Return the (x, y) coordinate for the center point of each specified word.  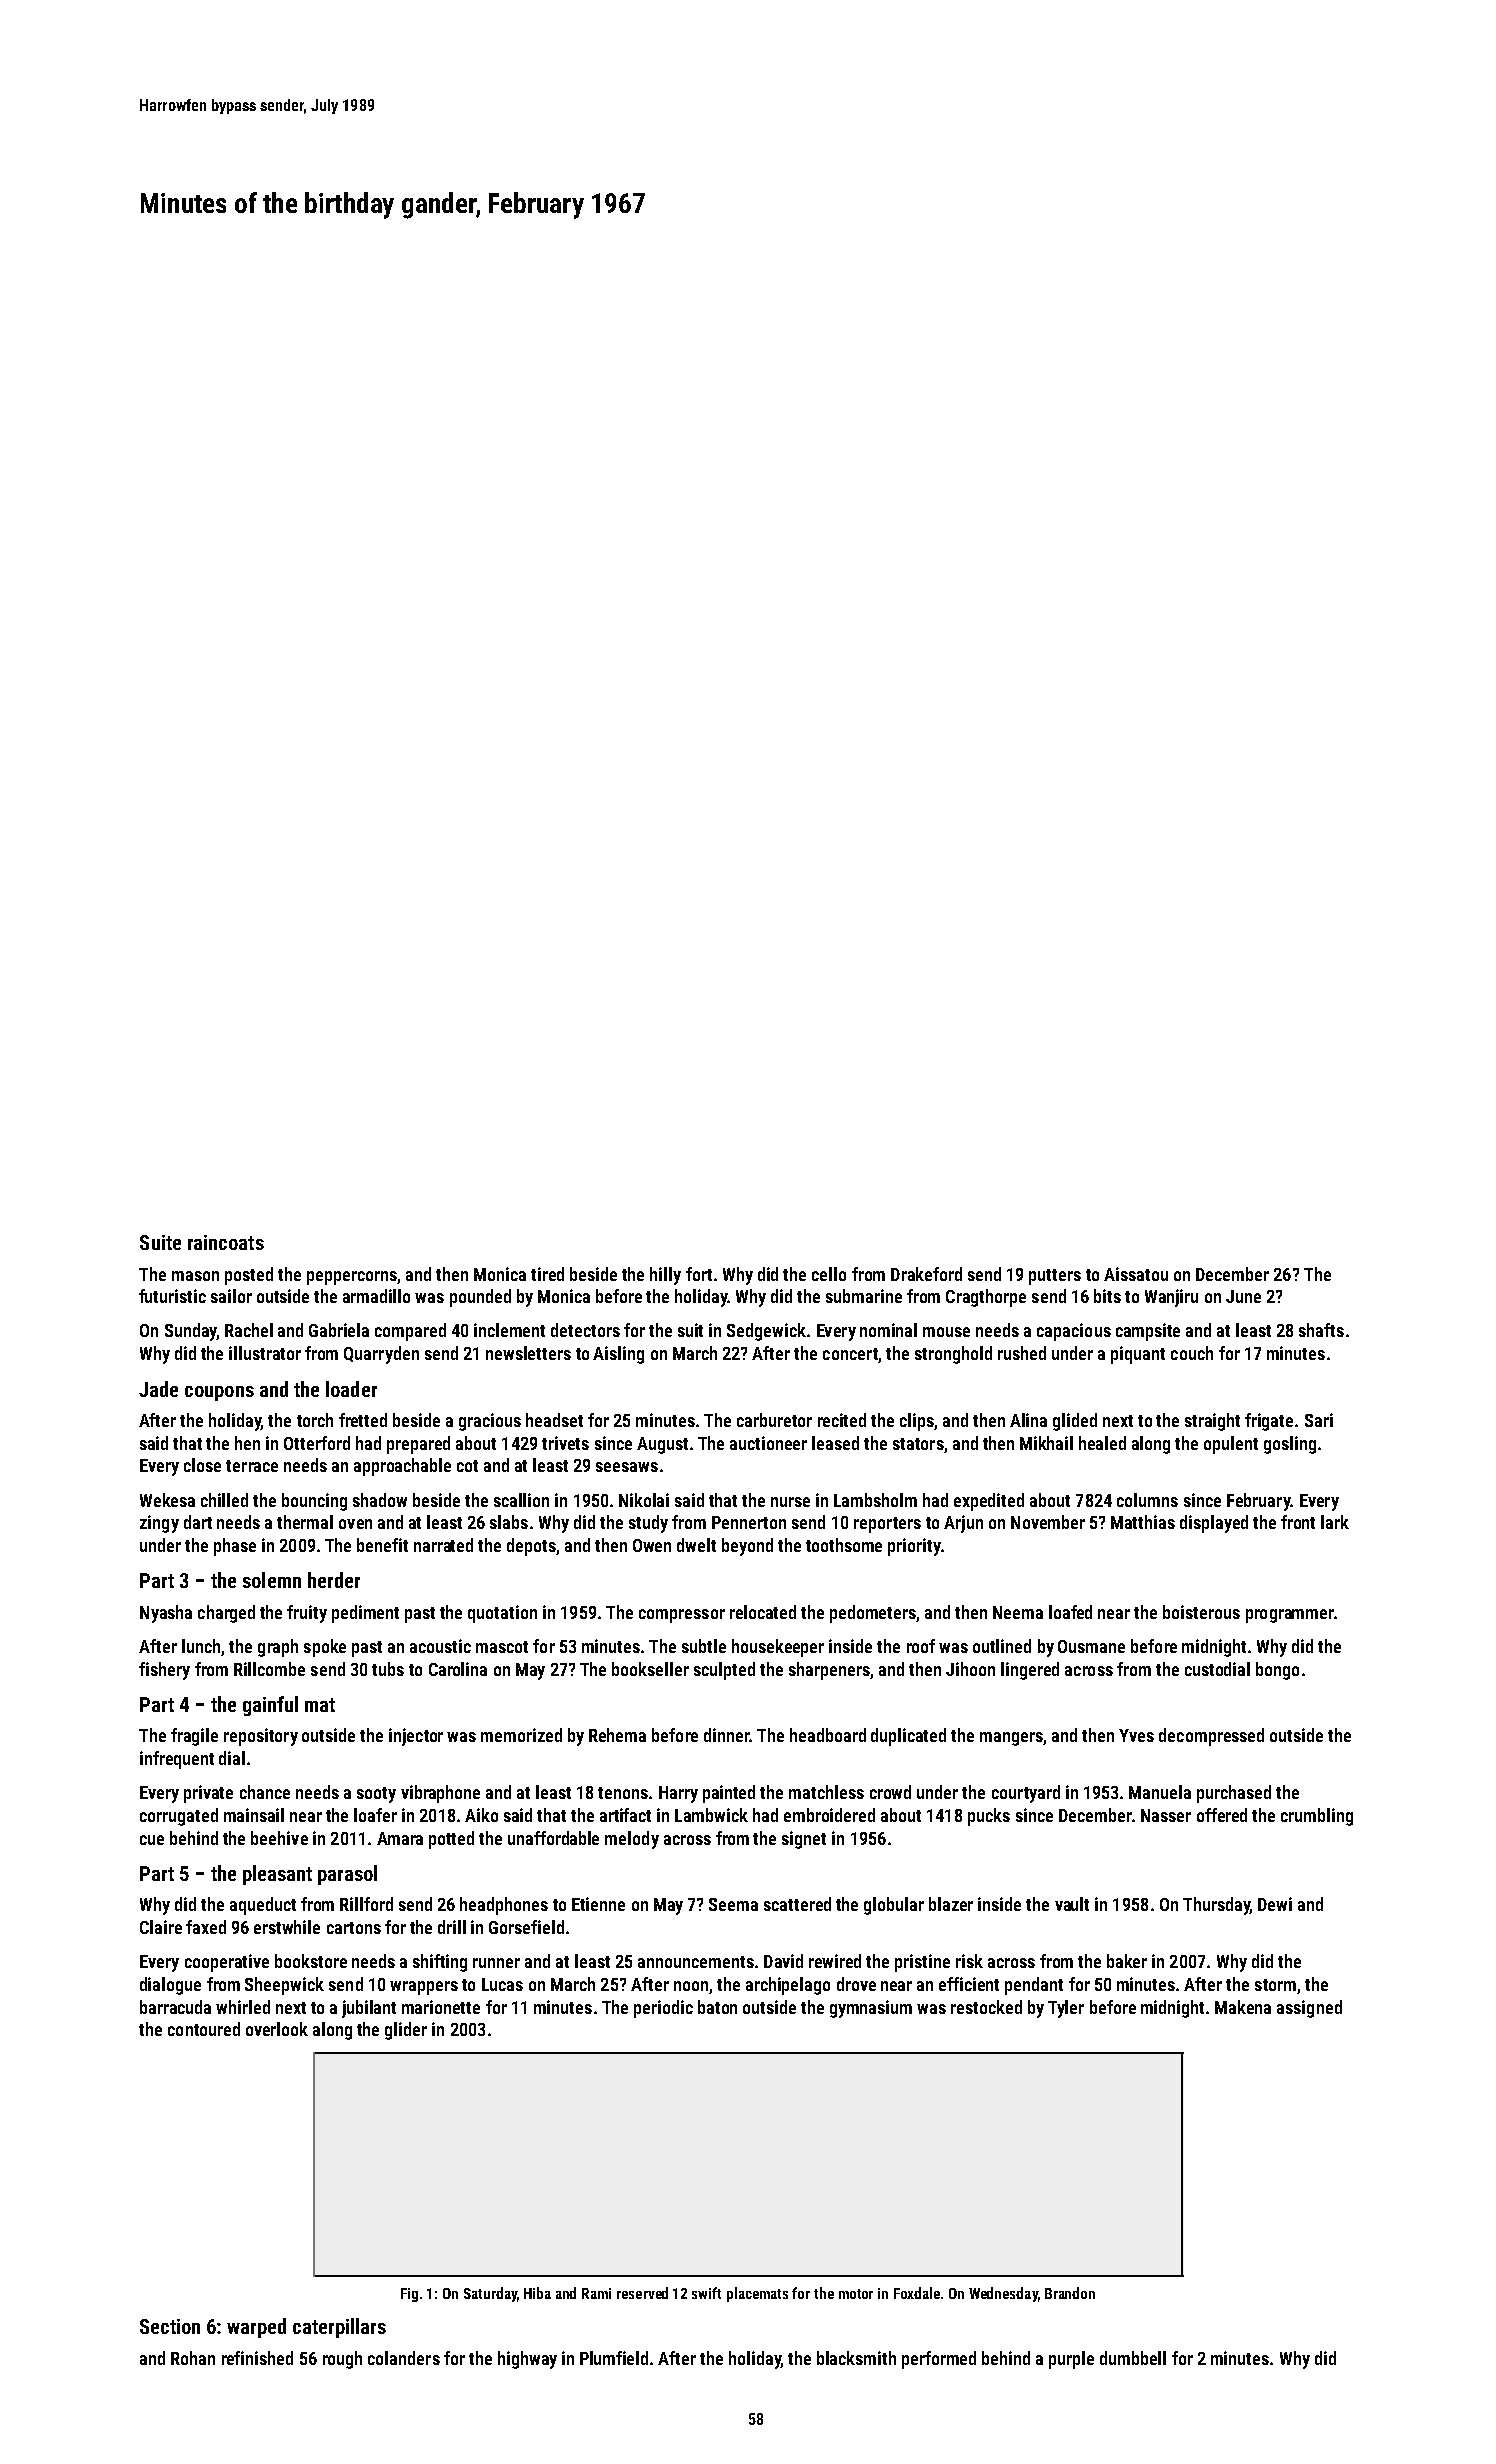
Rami (596, 2293)
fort (699, 1274)
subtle (704, 1646)
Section (170, 2326)
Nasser (1166, 1815)
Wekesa (167, 1500)
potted (451, 1840)
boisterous (1201, 1612)
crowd (890, 1792)
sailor (231, 1296)
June (1243, 1296)
